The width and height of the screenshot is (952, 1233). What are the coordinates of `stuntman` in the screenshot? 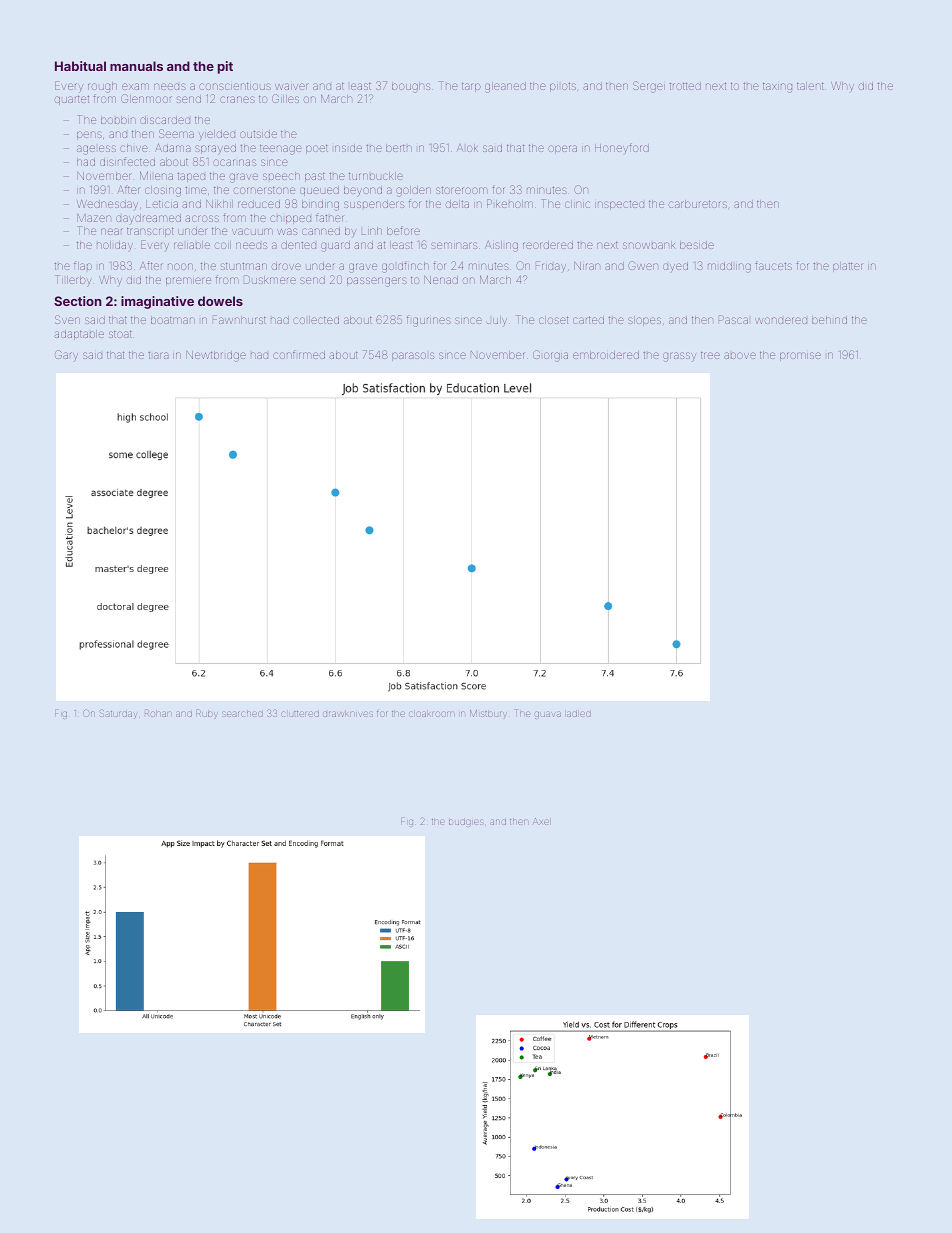 It's located at (244, 266).
